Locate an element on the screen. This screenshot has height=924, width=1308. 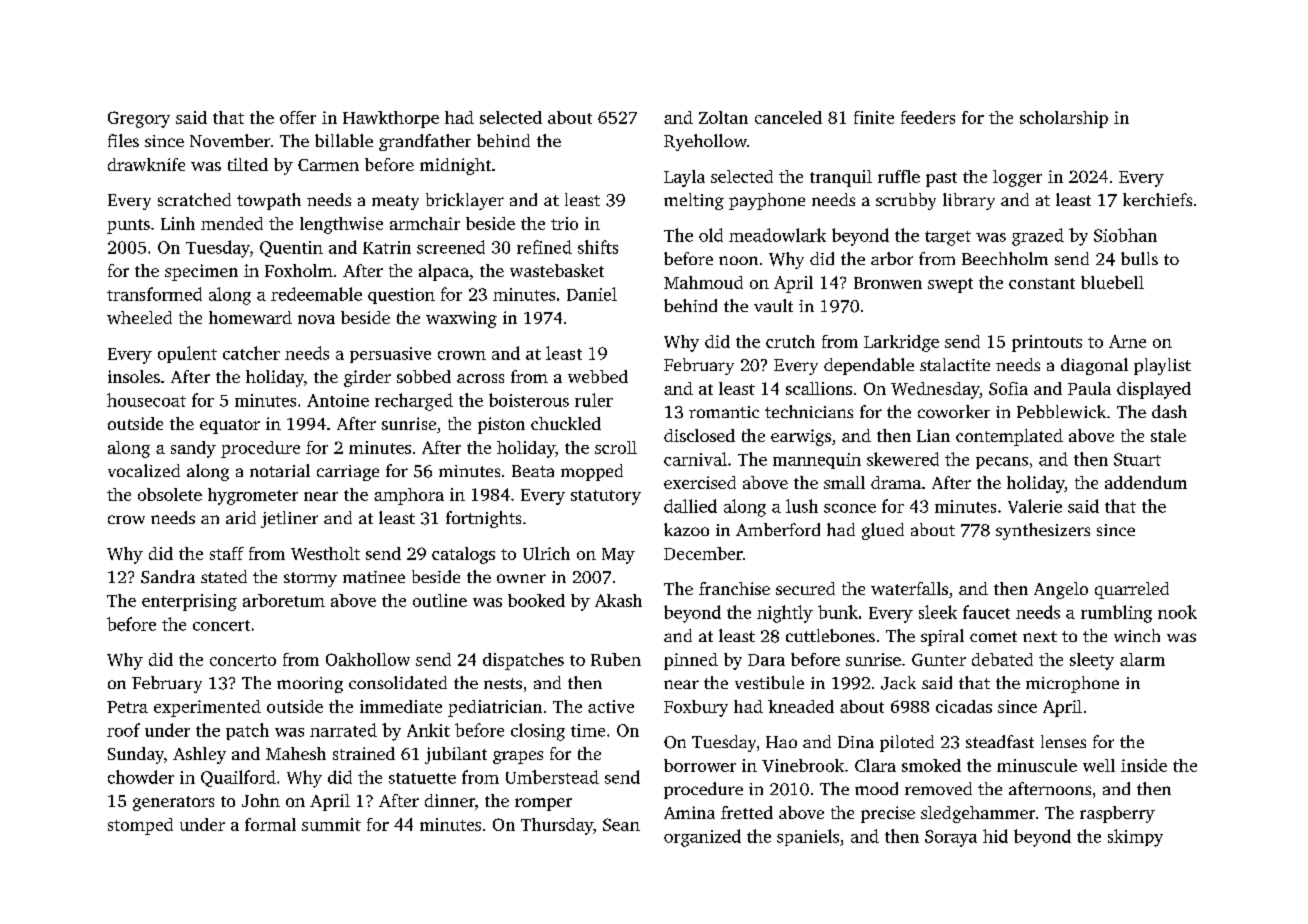
scallions is located at coordinates (819, 388).
